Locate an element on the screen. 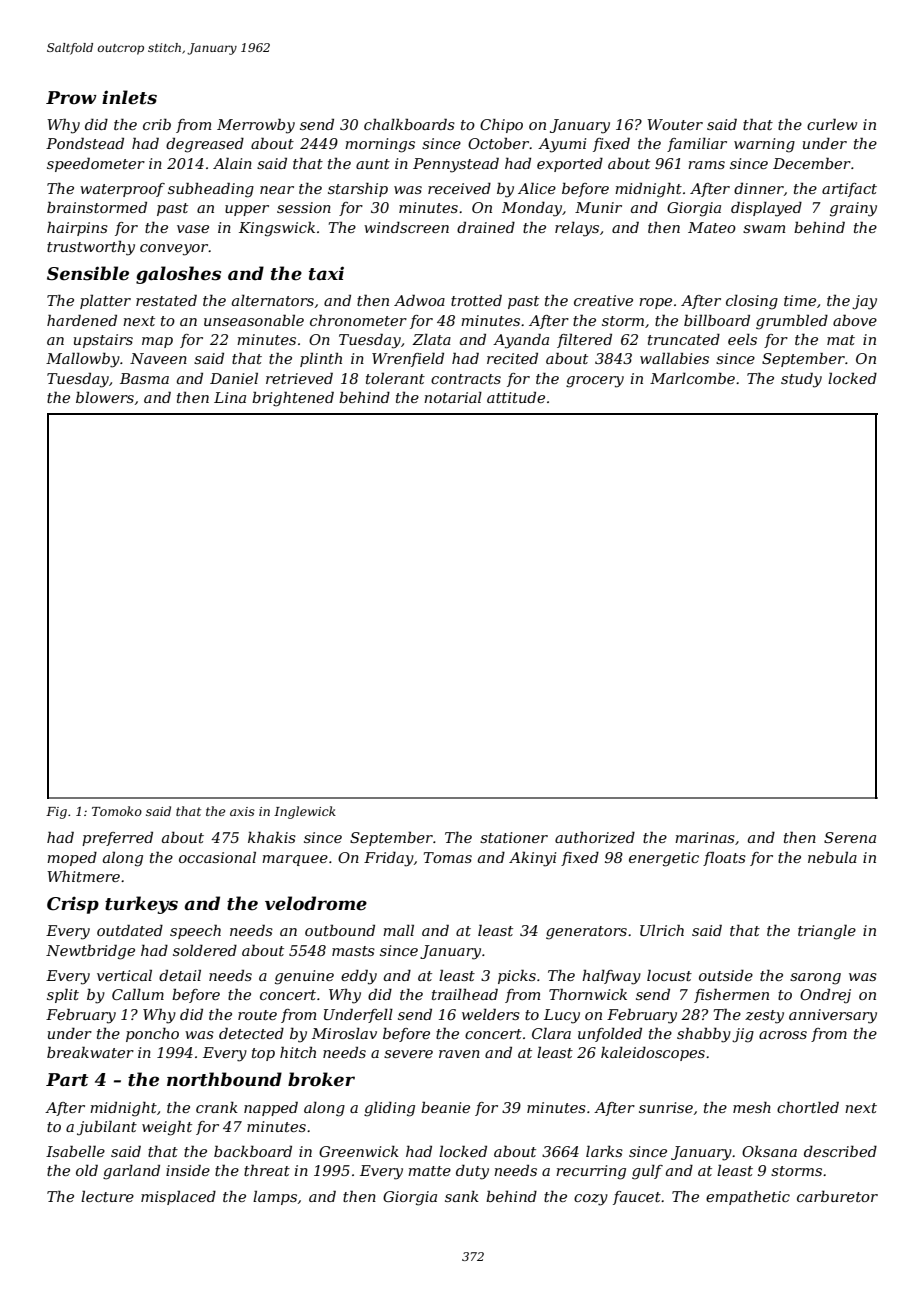  Callum is located at coordinates (138, 994).
